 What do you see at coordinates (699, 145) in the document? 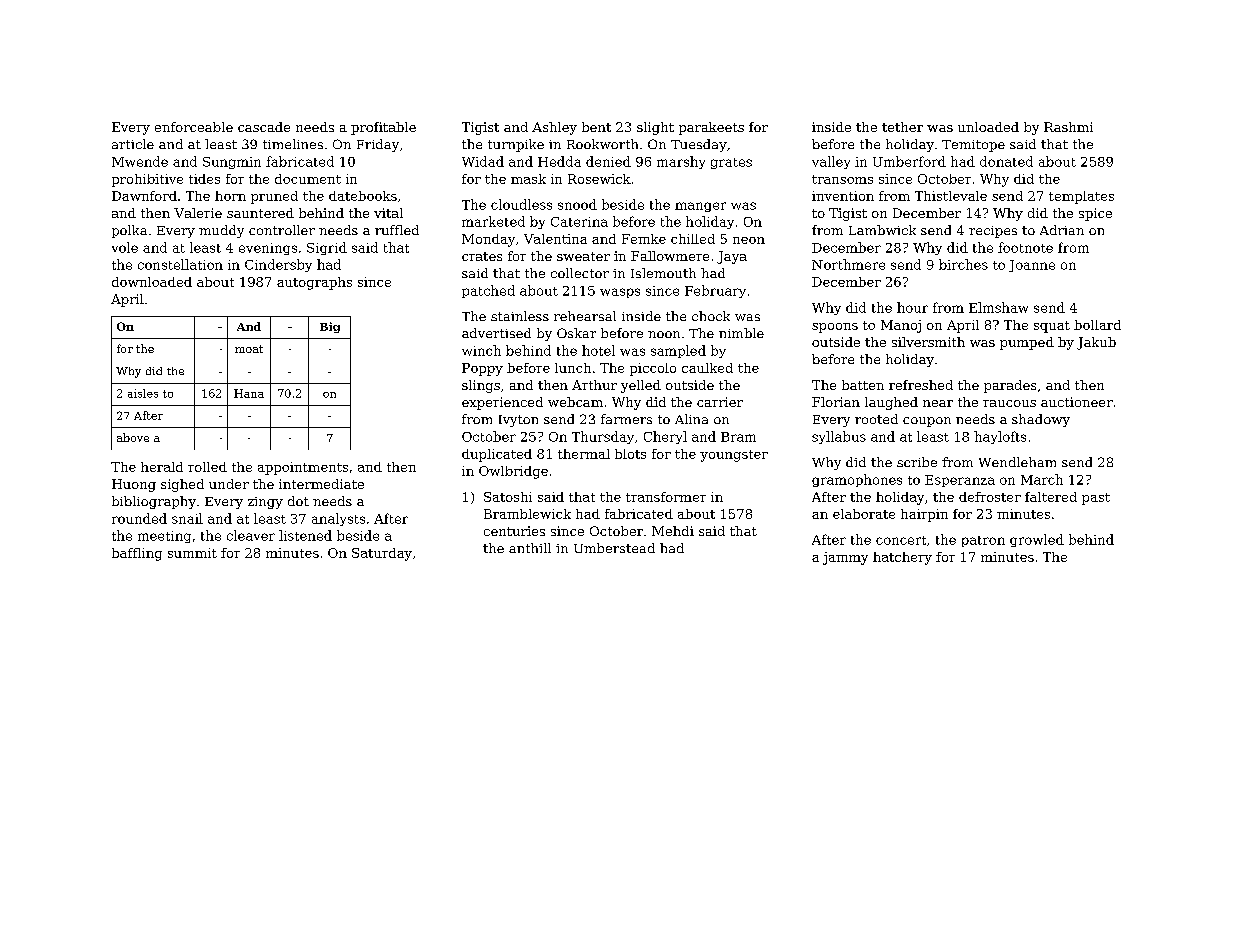
I see `Tuesday` at bounding box center [699, 145].
